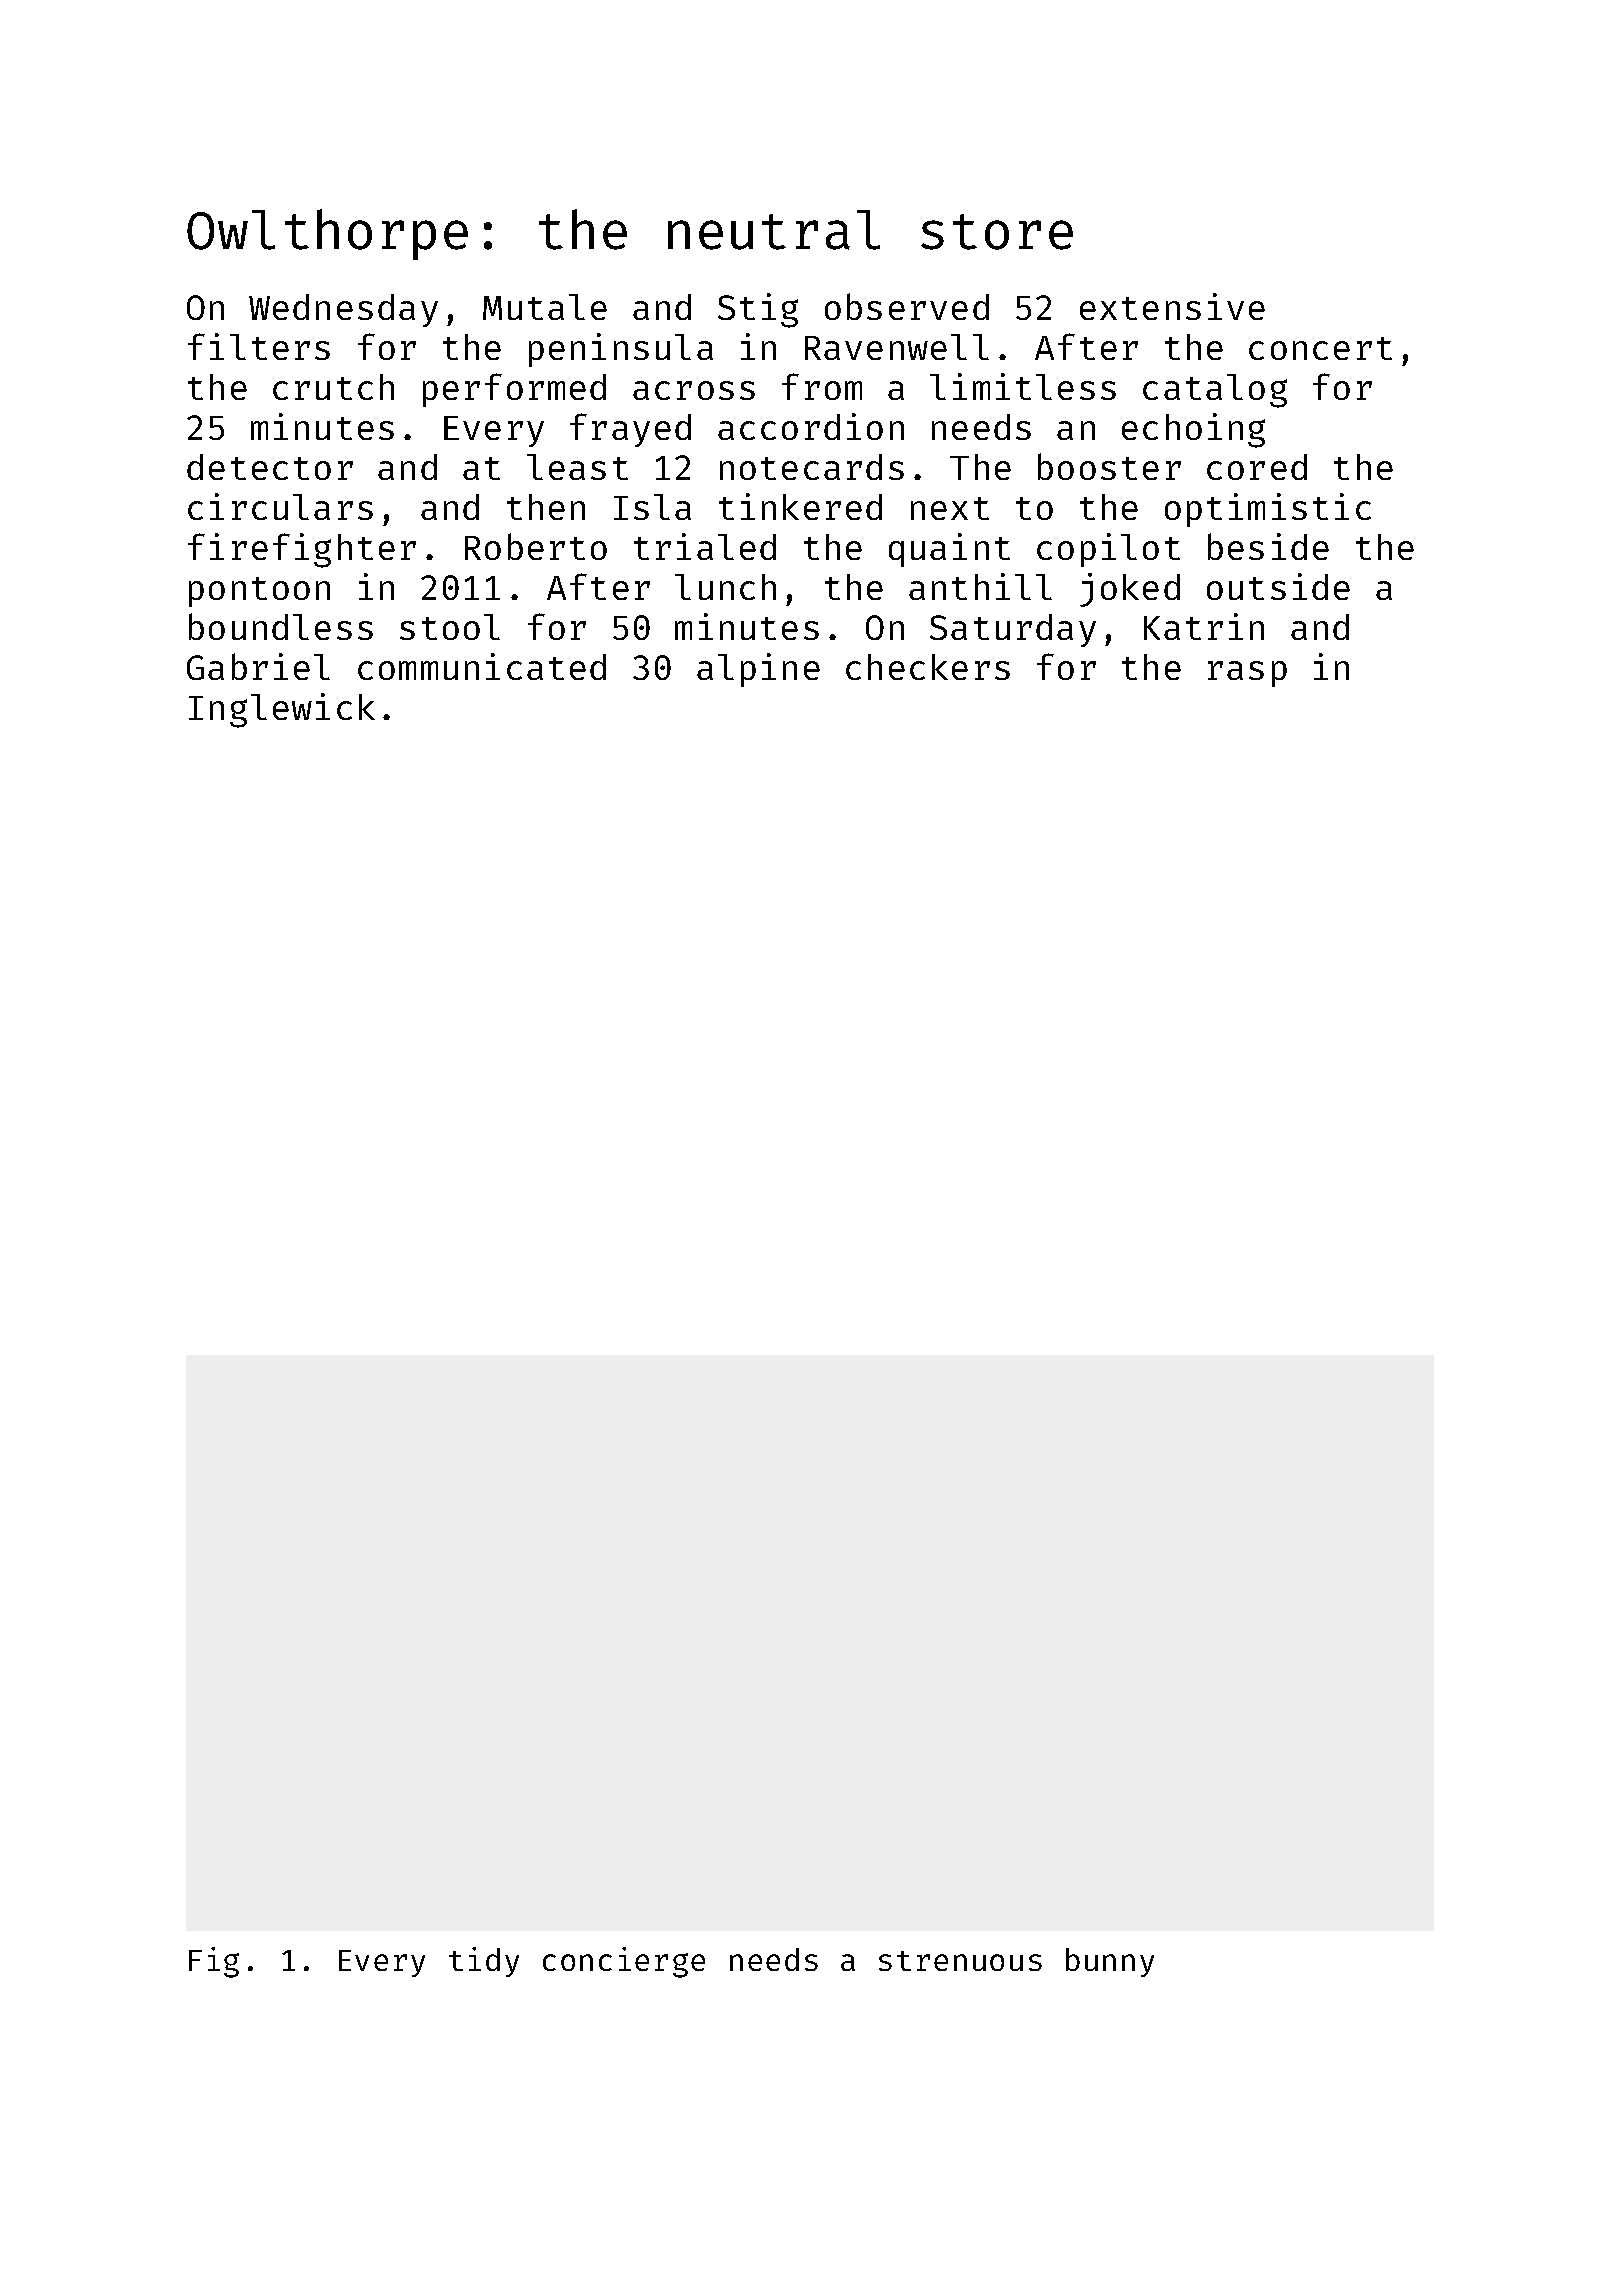  Describe the element at coordinates (482, 666) in the image. I see `communicated` at that location.
